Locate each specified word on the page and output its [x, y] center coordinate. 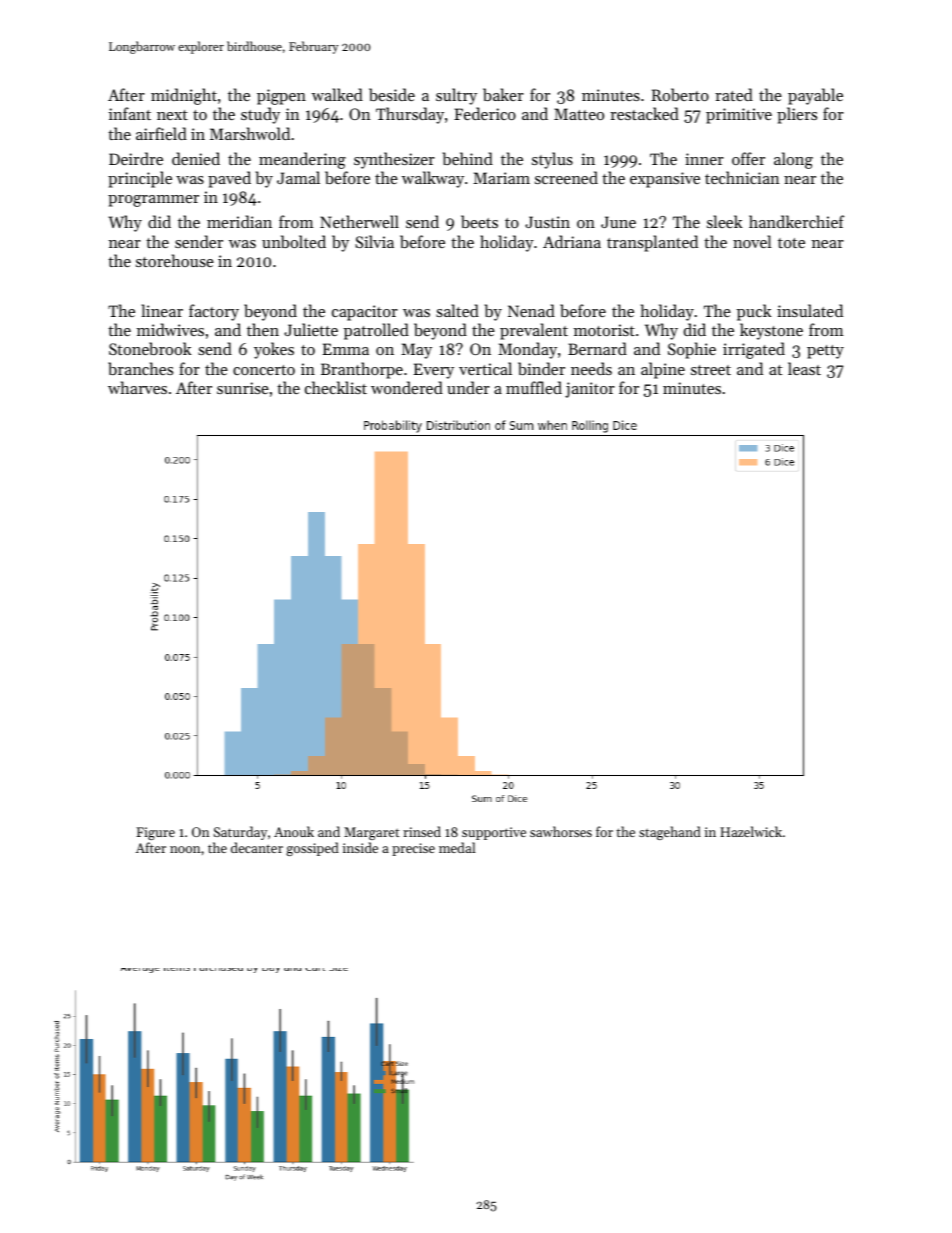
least [804, 368]
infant [130, 113]
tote [791, 243]
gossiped [312, 849]
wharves [137, 387]
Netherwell [359, 221]
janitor [590, 390]
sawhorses [561, 831]
